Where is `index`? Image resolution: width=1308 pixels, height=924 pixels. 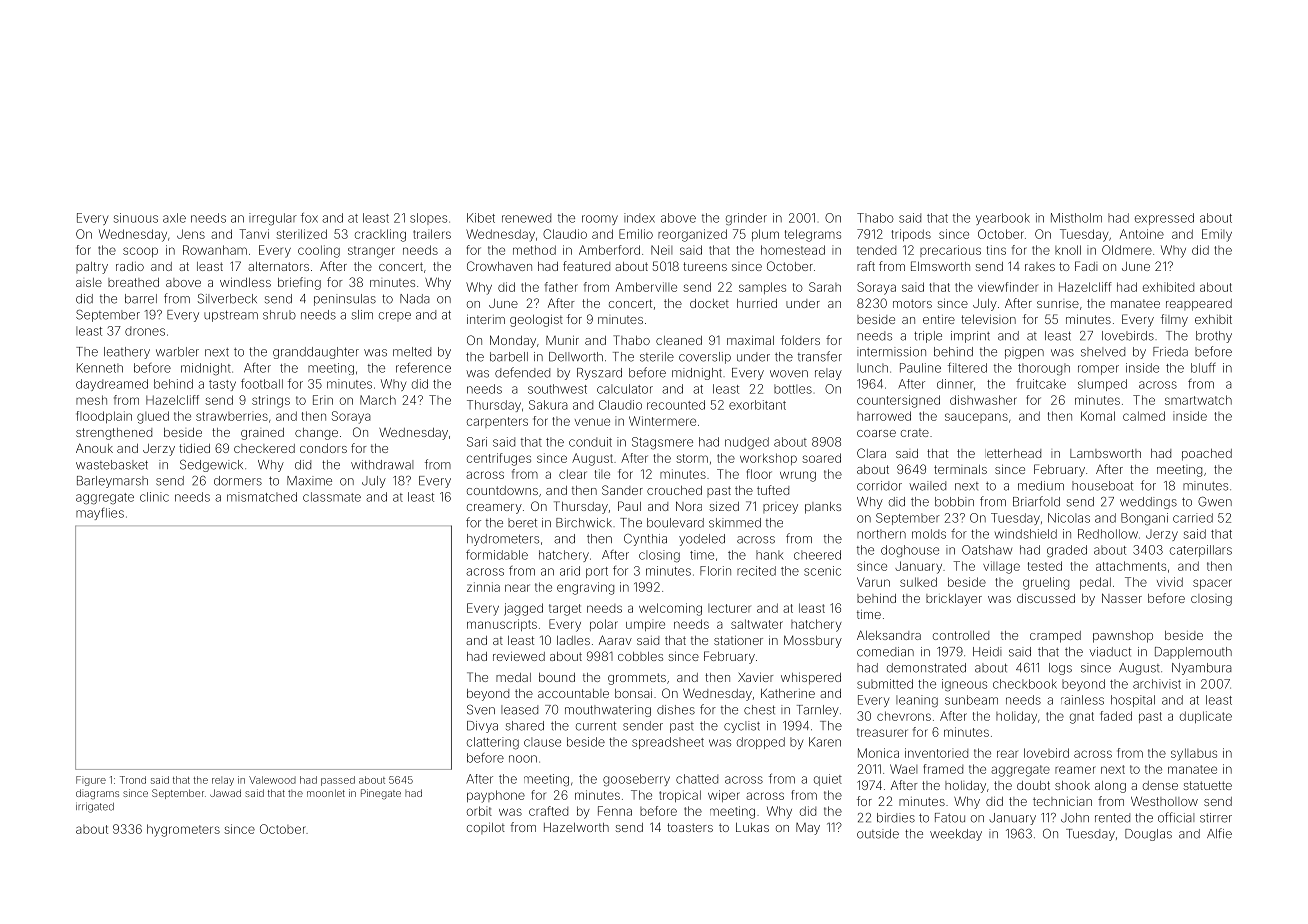 index is located at coordinates (639, 218).
